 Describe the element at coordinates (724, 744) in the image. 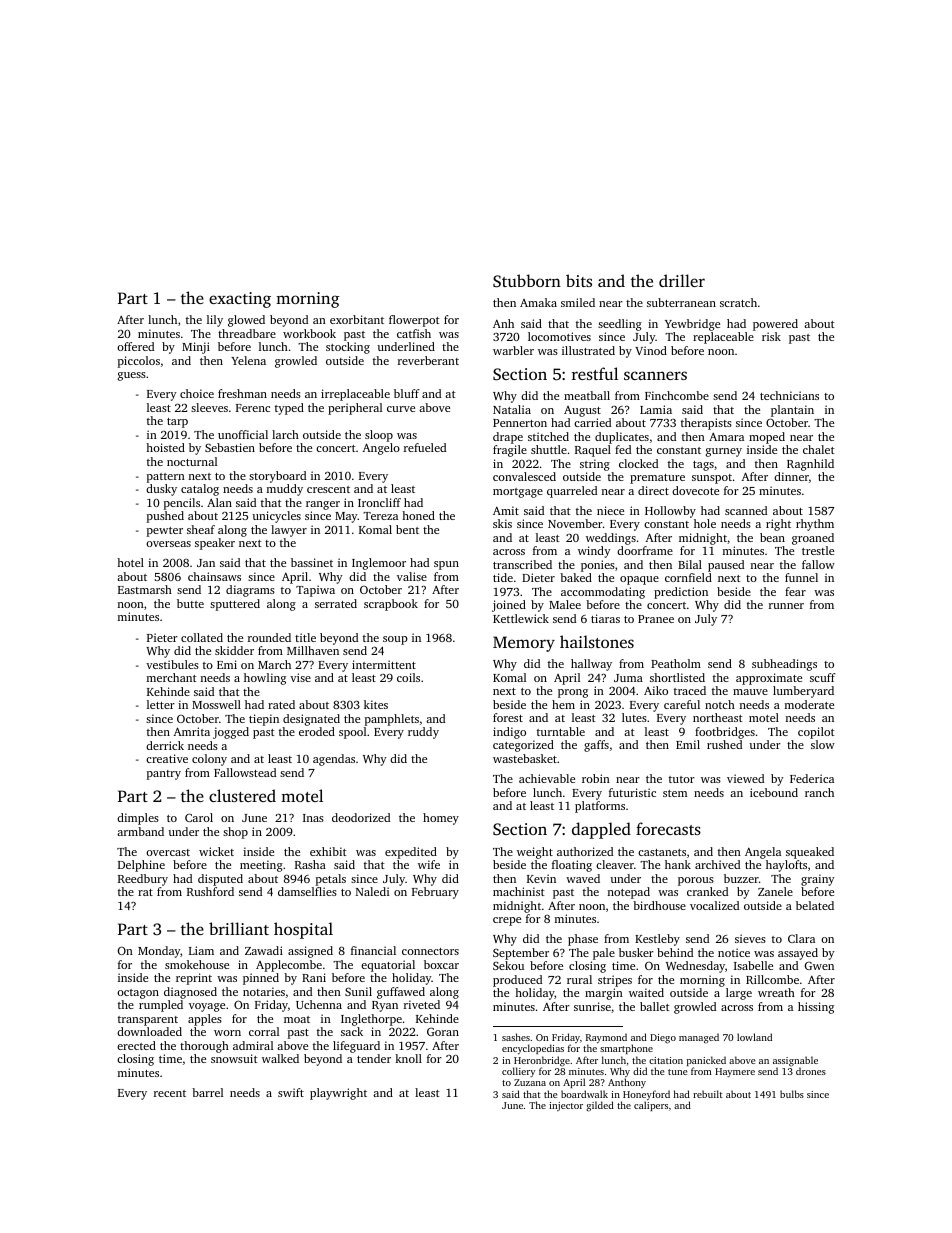

I see `rushed` at that location.
